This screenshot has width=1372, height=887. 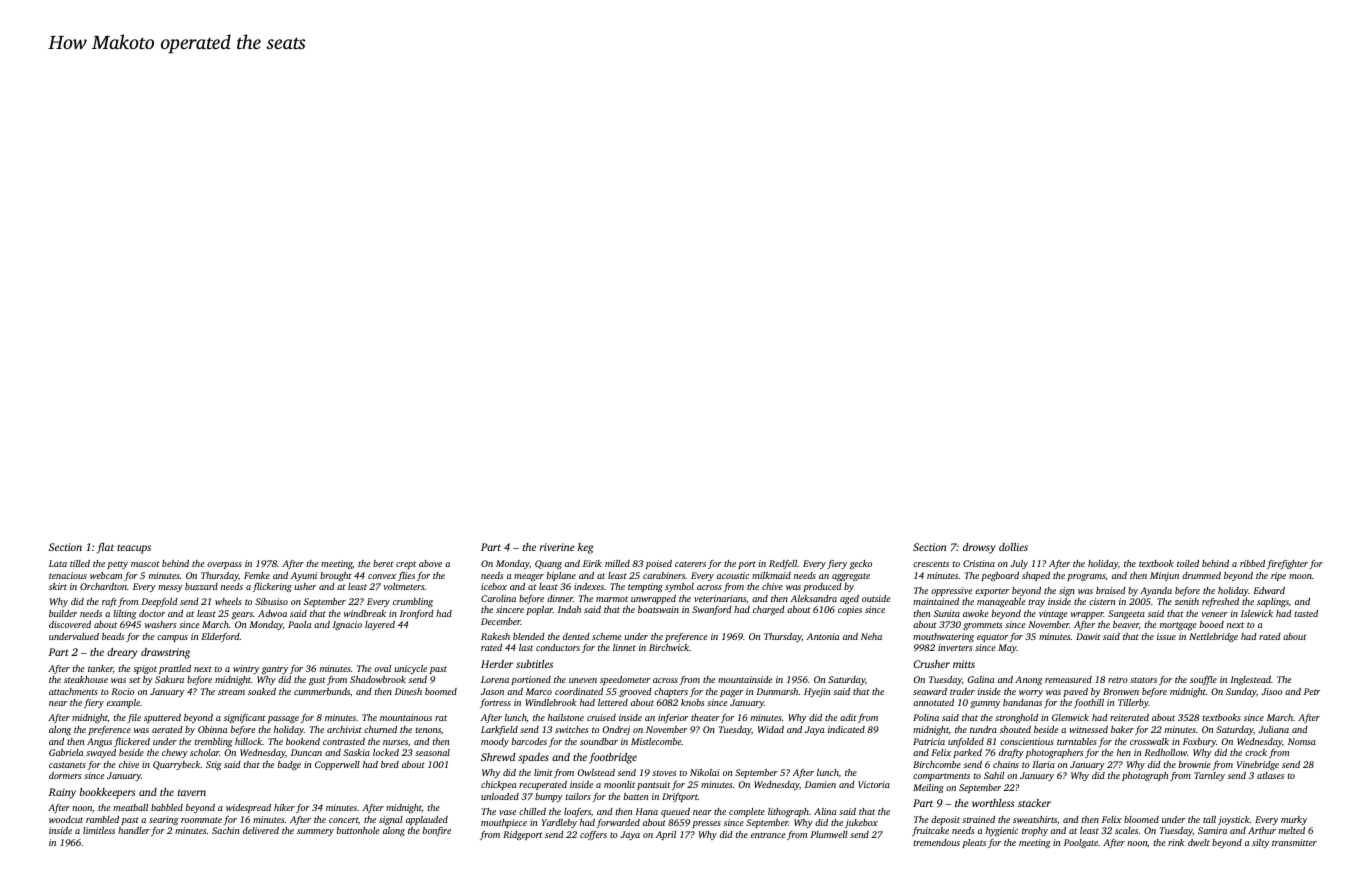 I want to click on stronghold, so click(x=1016, y=718).
